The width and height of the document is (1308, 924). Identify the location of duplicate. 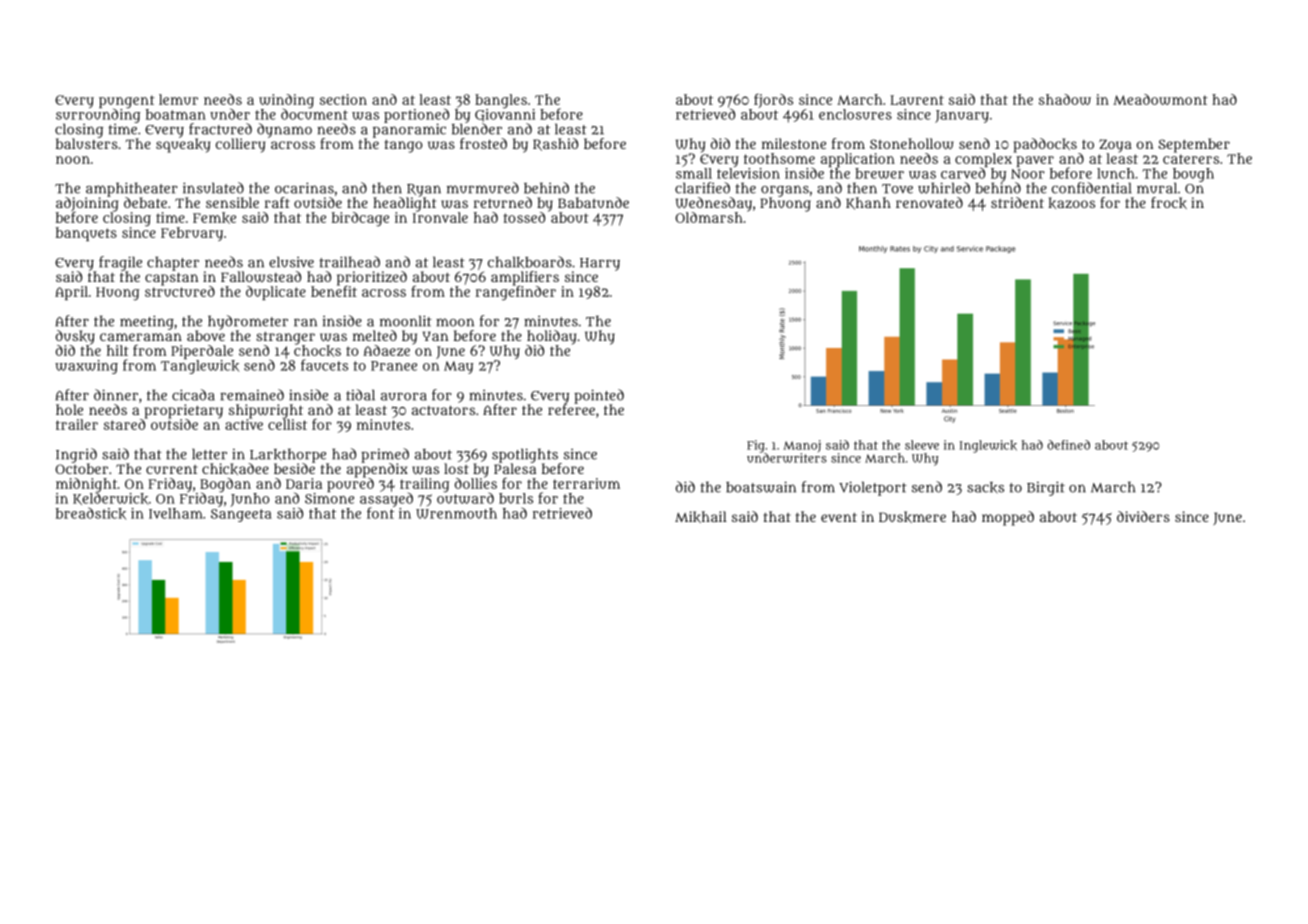
(276, 293).
